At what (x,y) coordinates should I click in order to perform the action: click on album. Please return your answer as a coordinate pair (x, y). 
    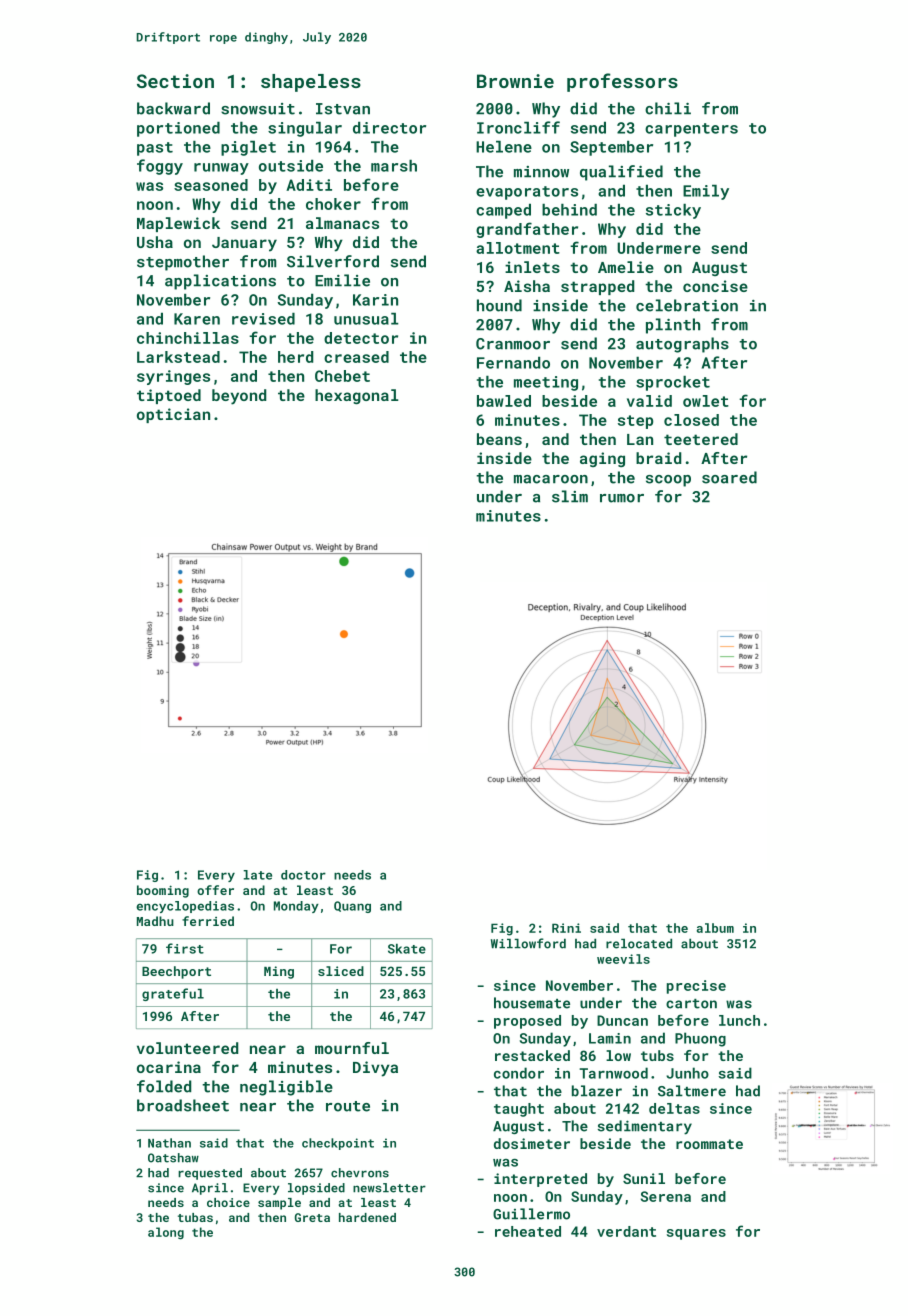
    Looking at the image, I should click on (715, 928).
